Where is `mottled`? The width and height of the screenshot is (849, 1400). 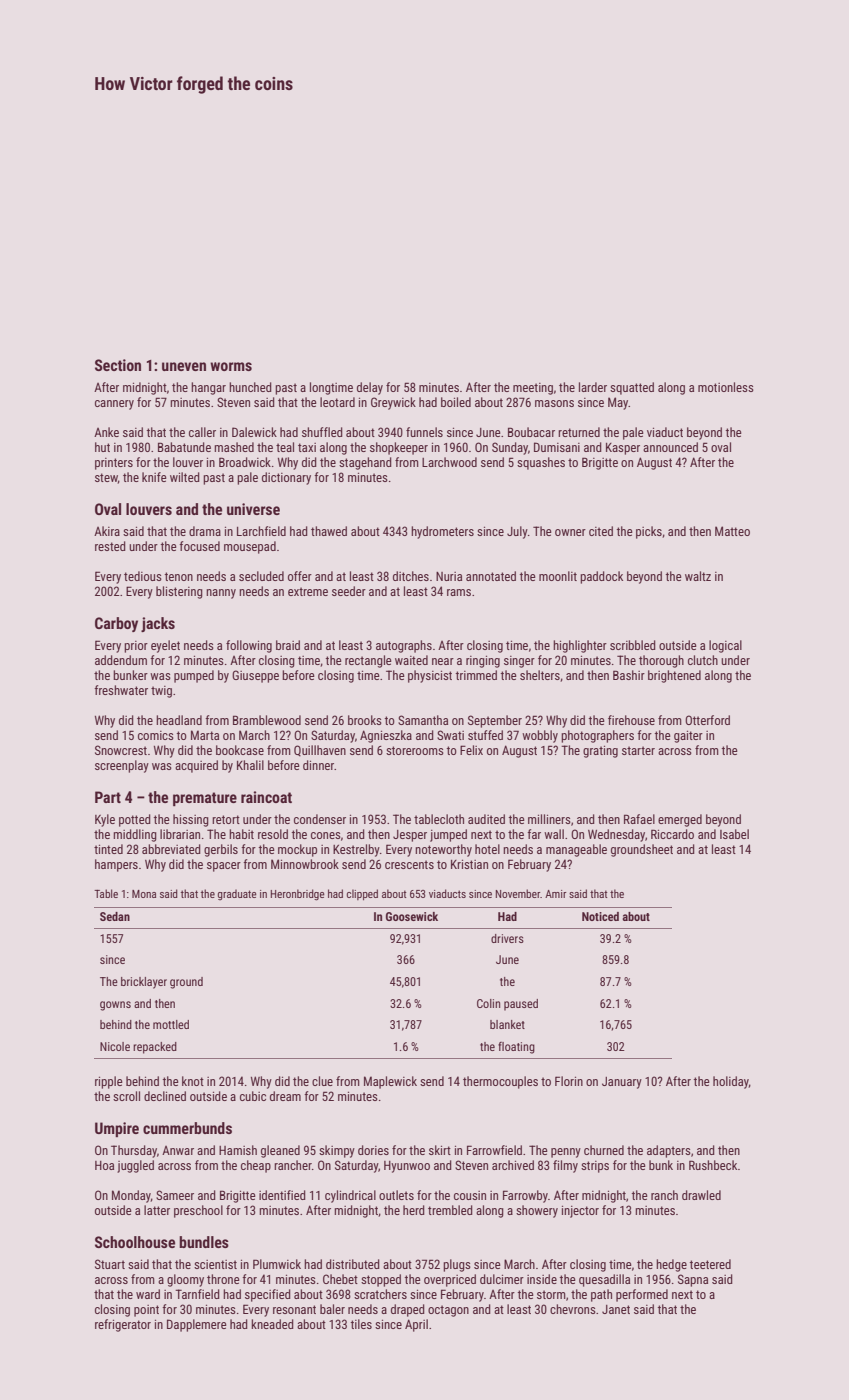 mottled is located at coordinates (171, 1024).
